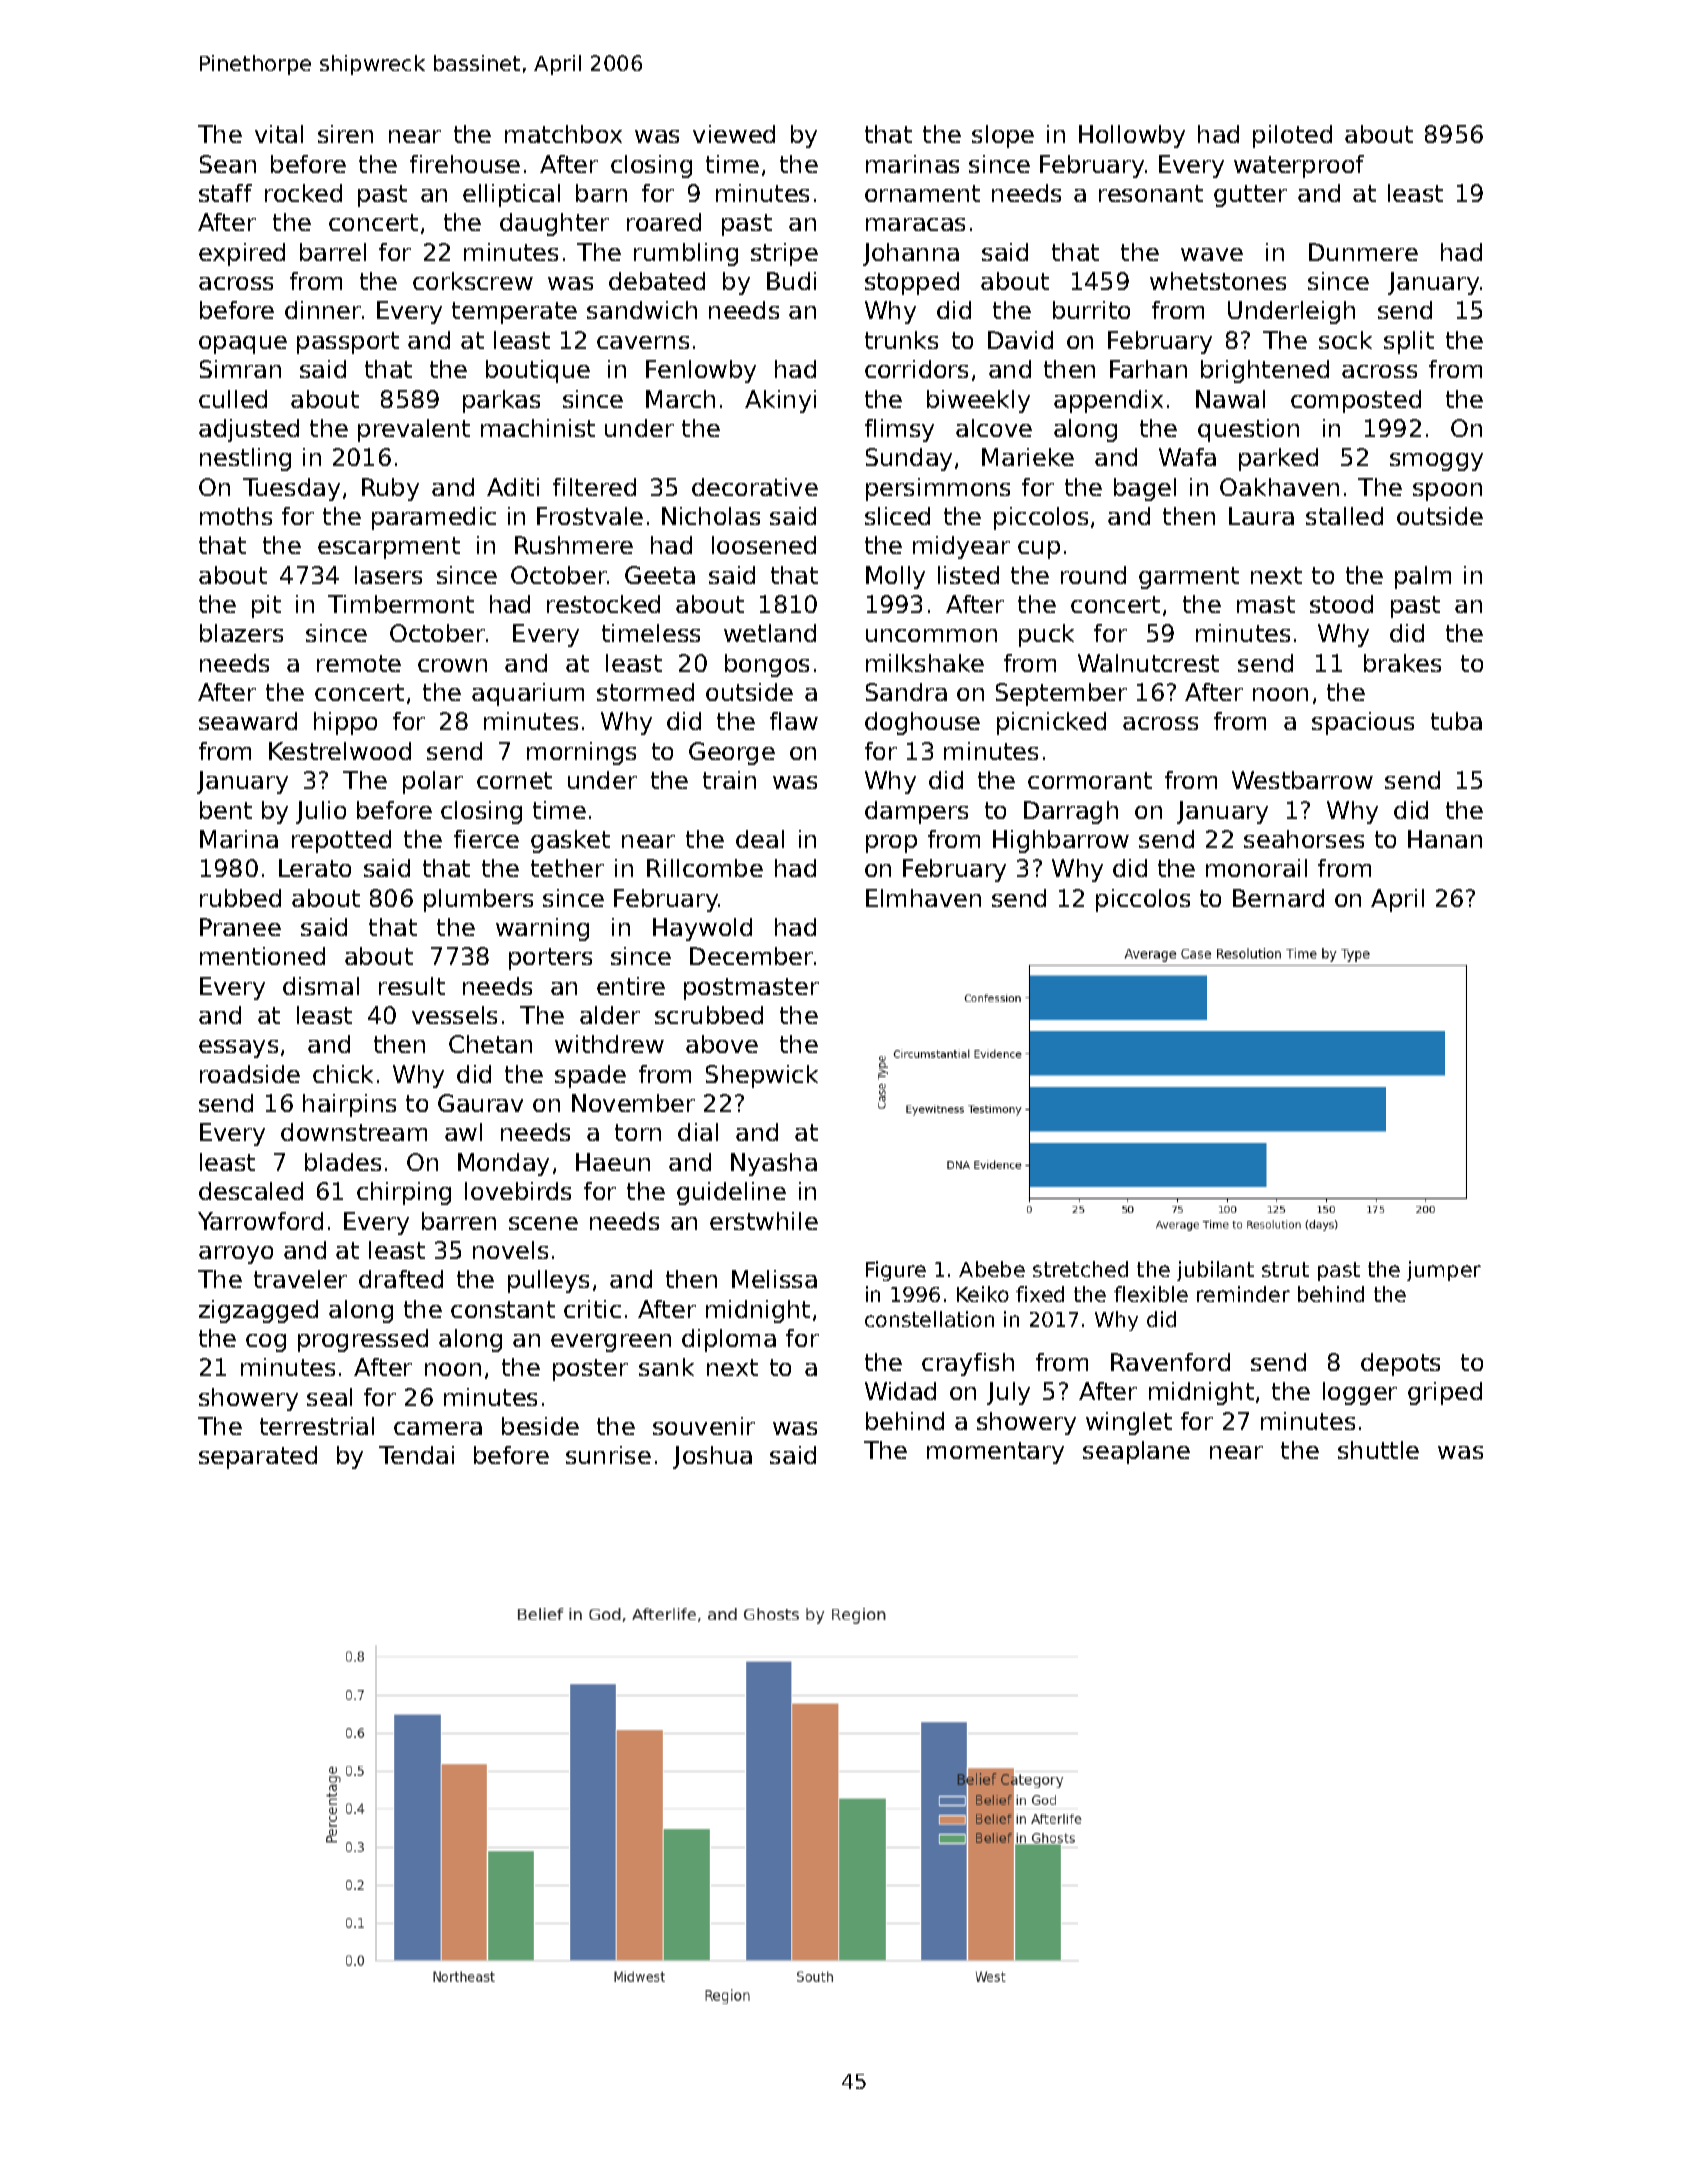 This document has height=2178, width=1683. What do you see at coordinates (915, 224) in the document?
I see `maracas` at bounding box center [915, 224].
